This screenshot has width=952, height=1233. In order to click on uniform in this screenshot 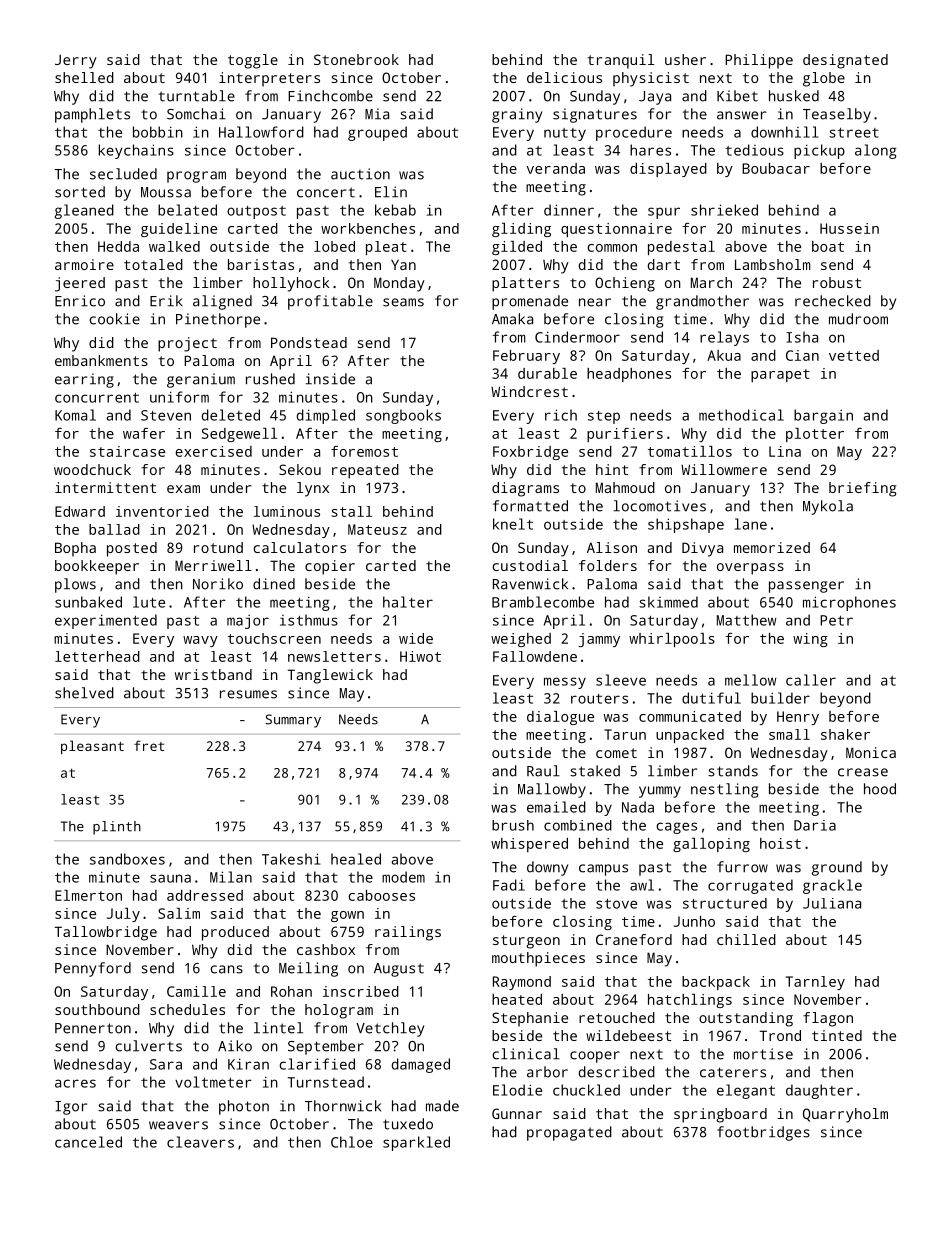, I will do `click(179, 397)`.
